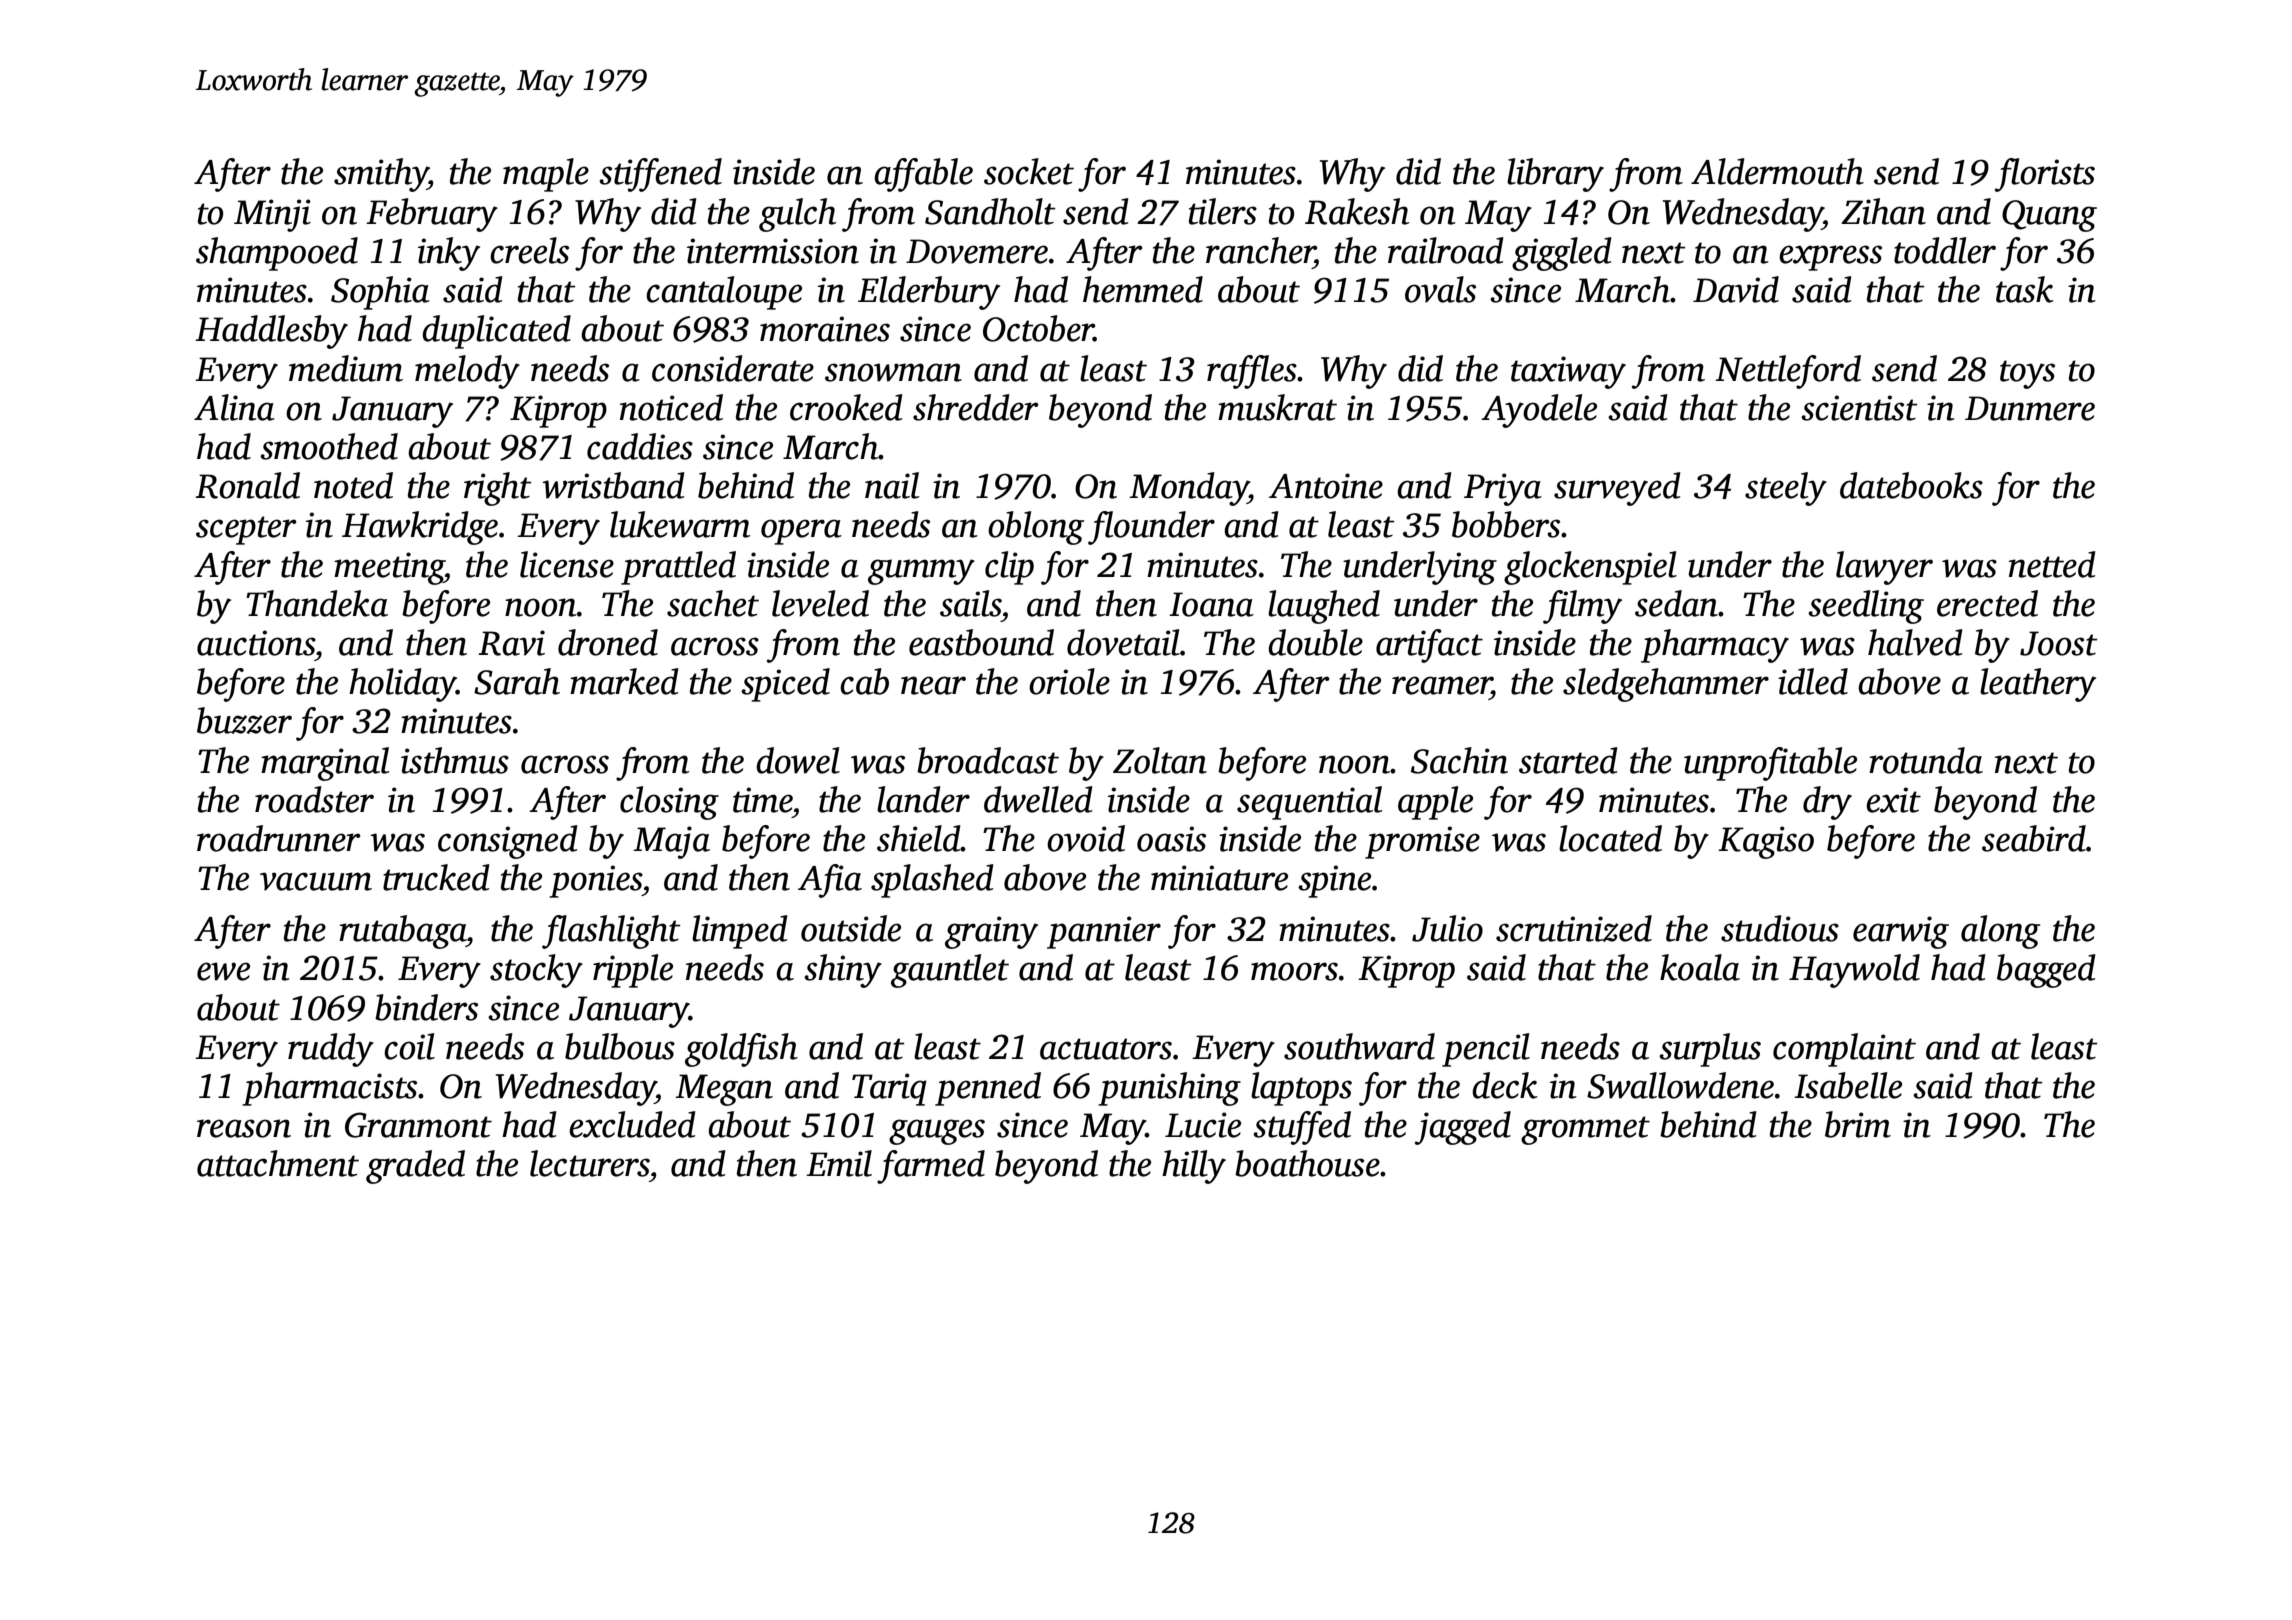  What do you see at coordinates (546, 175) in the page?
I see `maple` at bounding box center [546, 175].
